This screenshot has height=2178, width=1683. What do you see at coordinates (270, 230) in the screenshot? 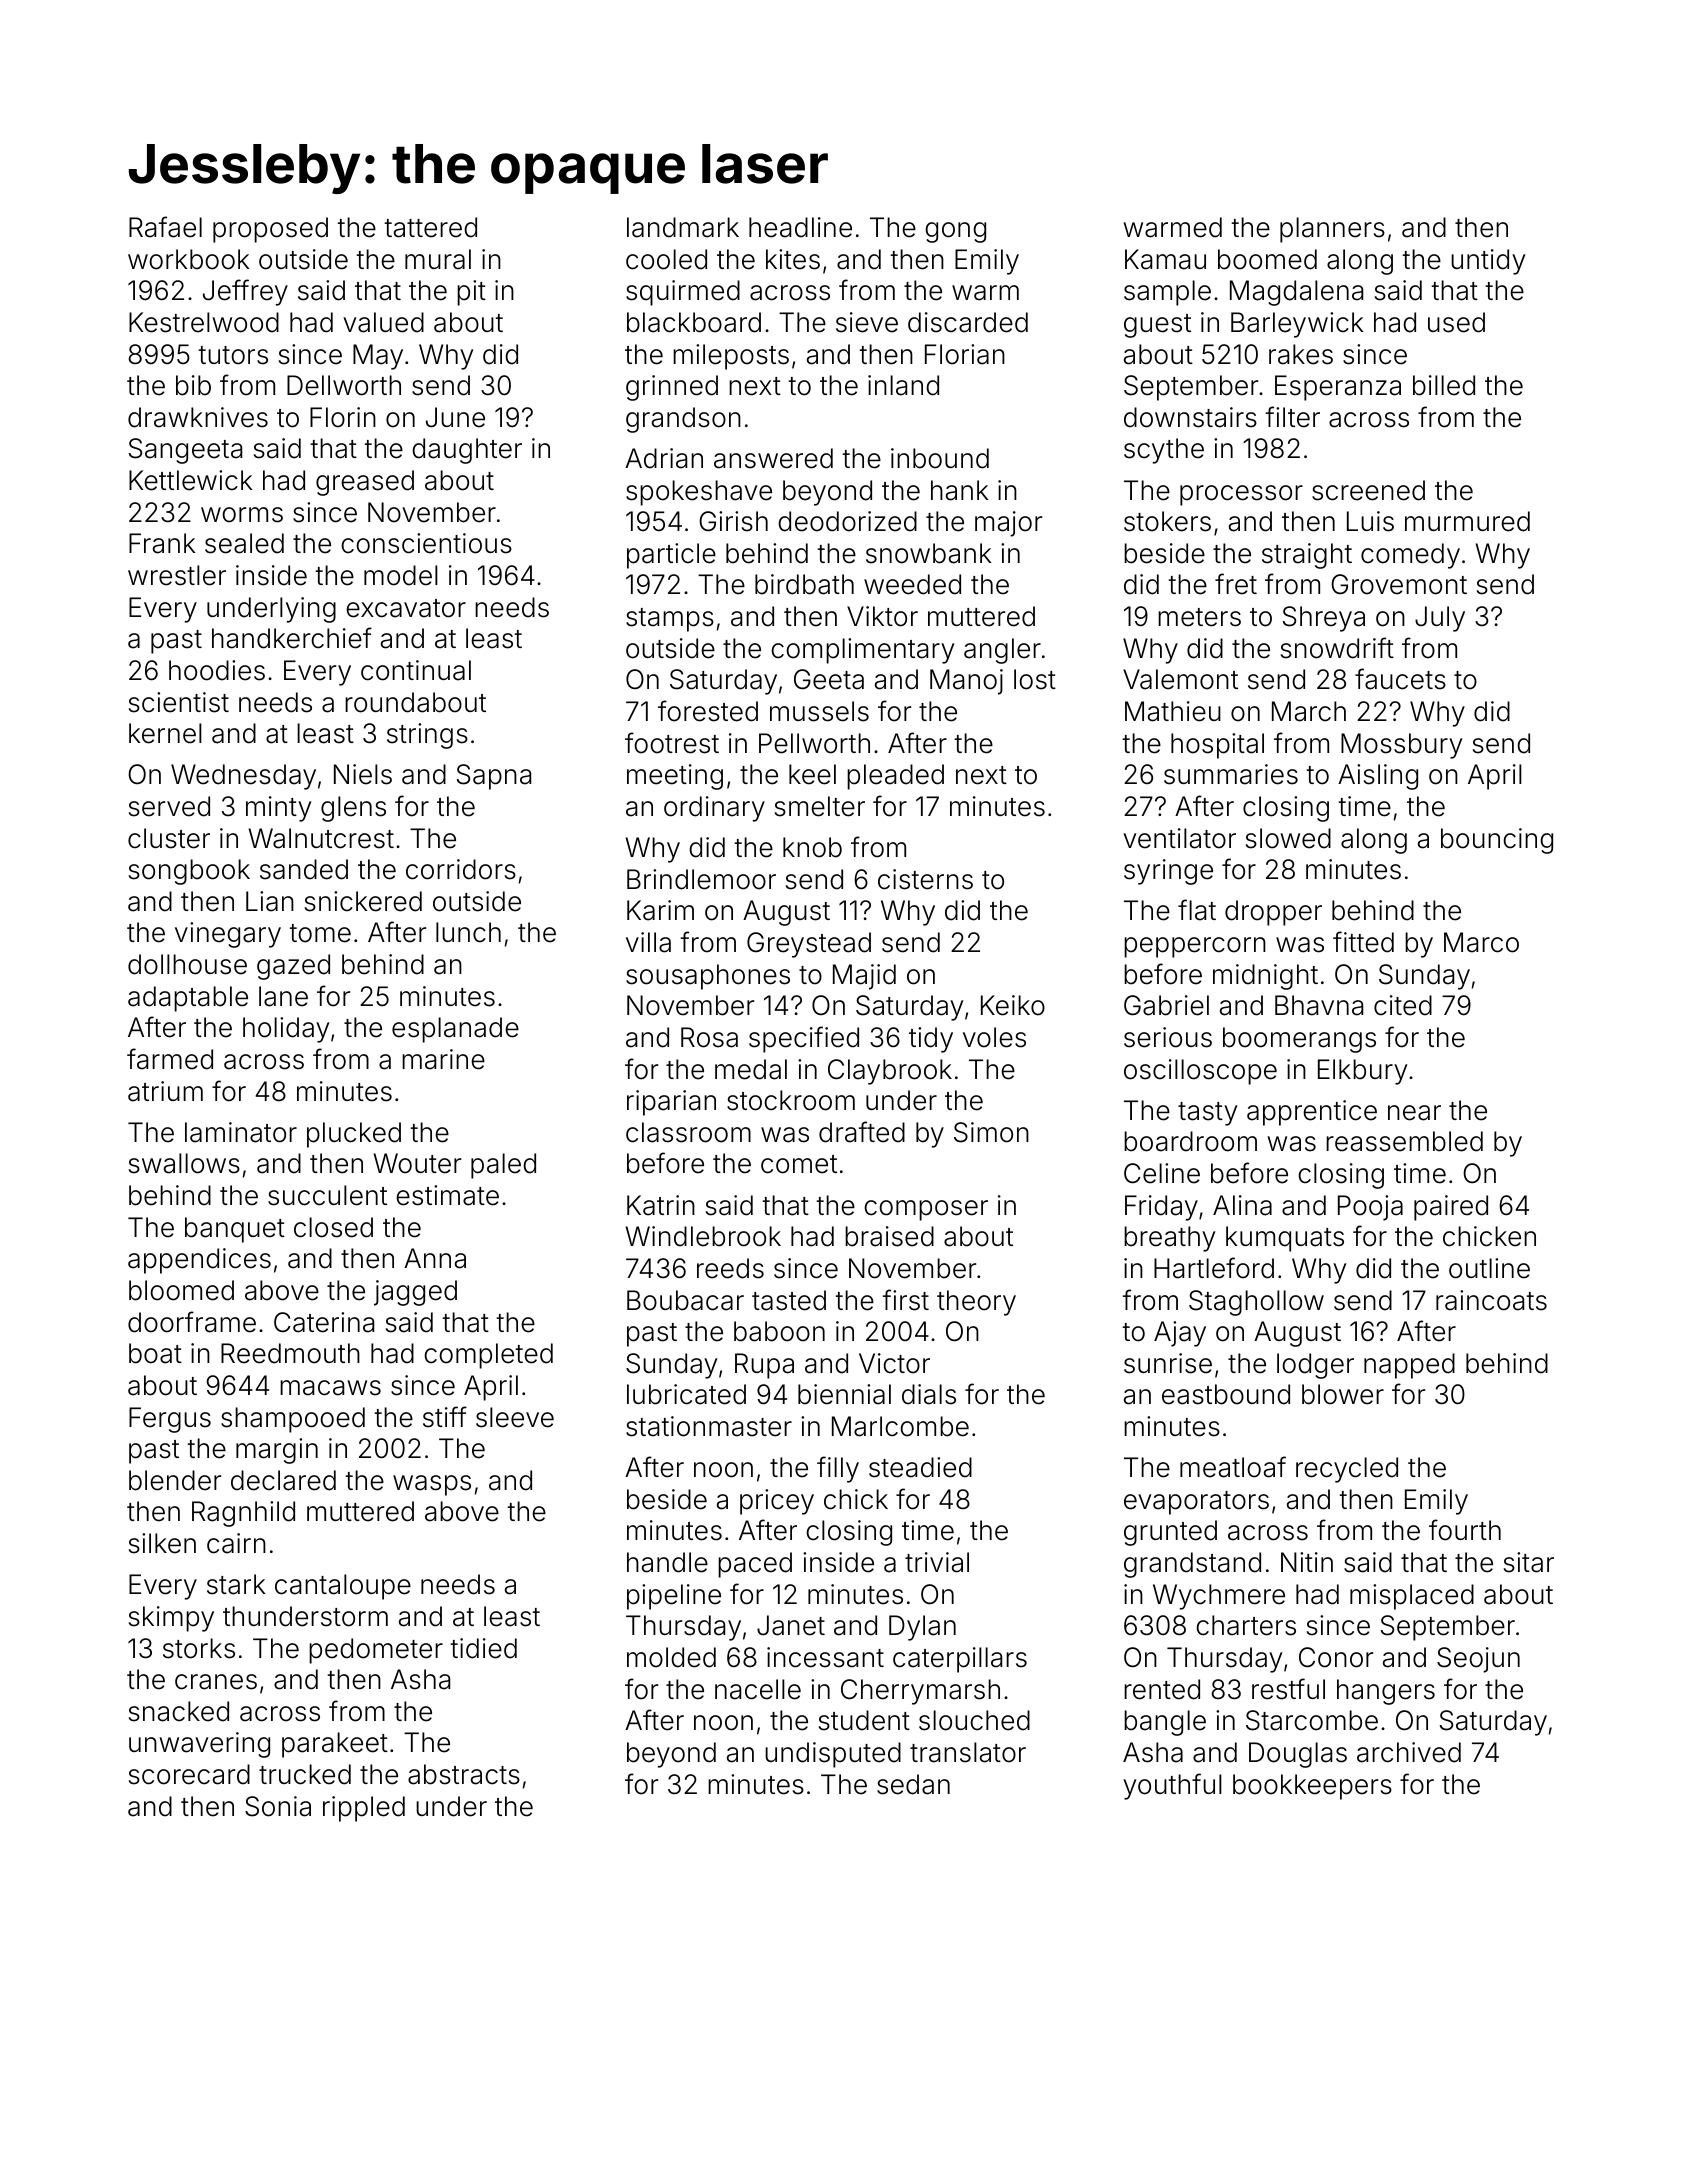
I see `proposed` at bounding box center [270, 230].
